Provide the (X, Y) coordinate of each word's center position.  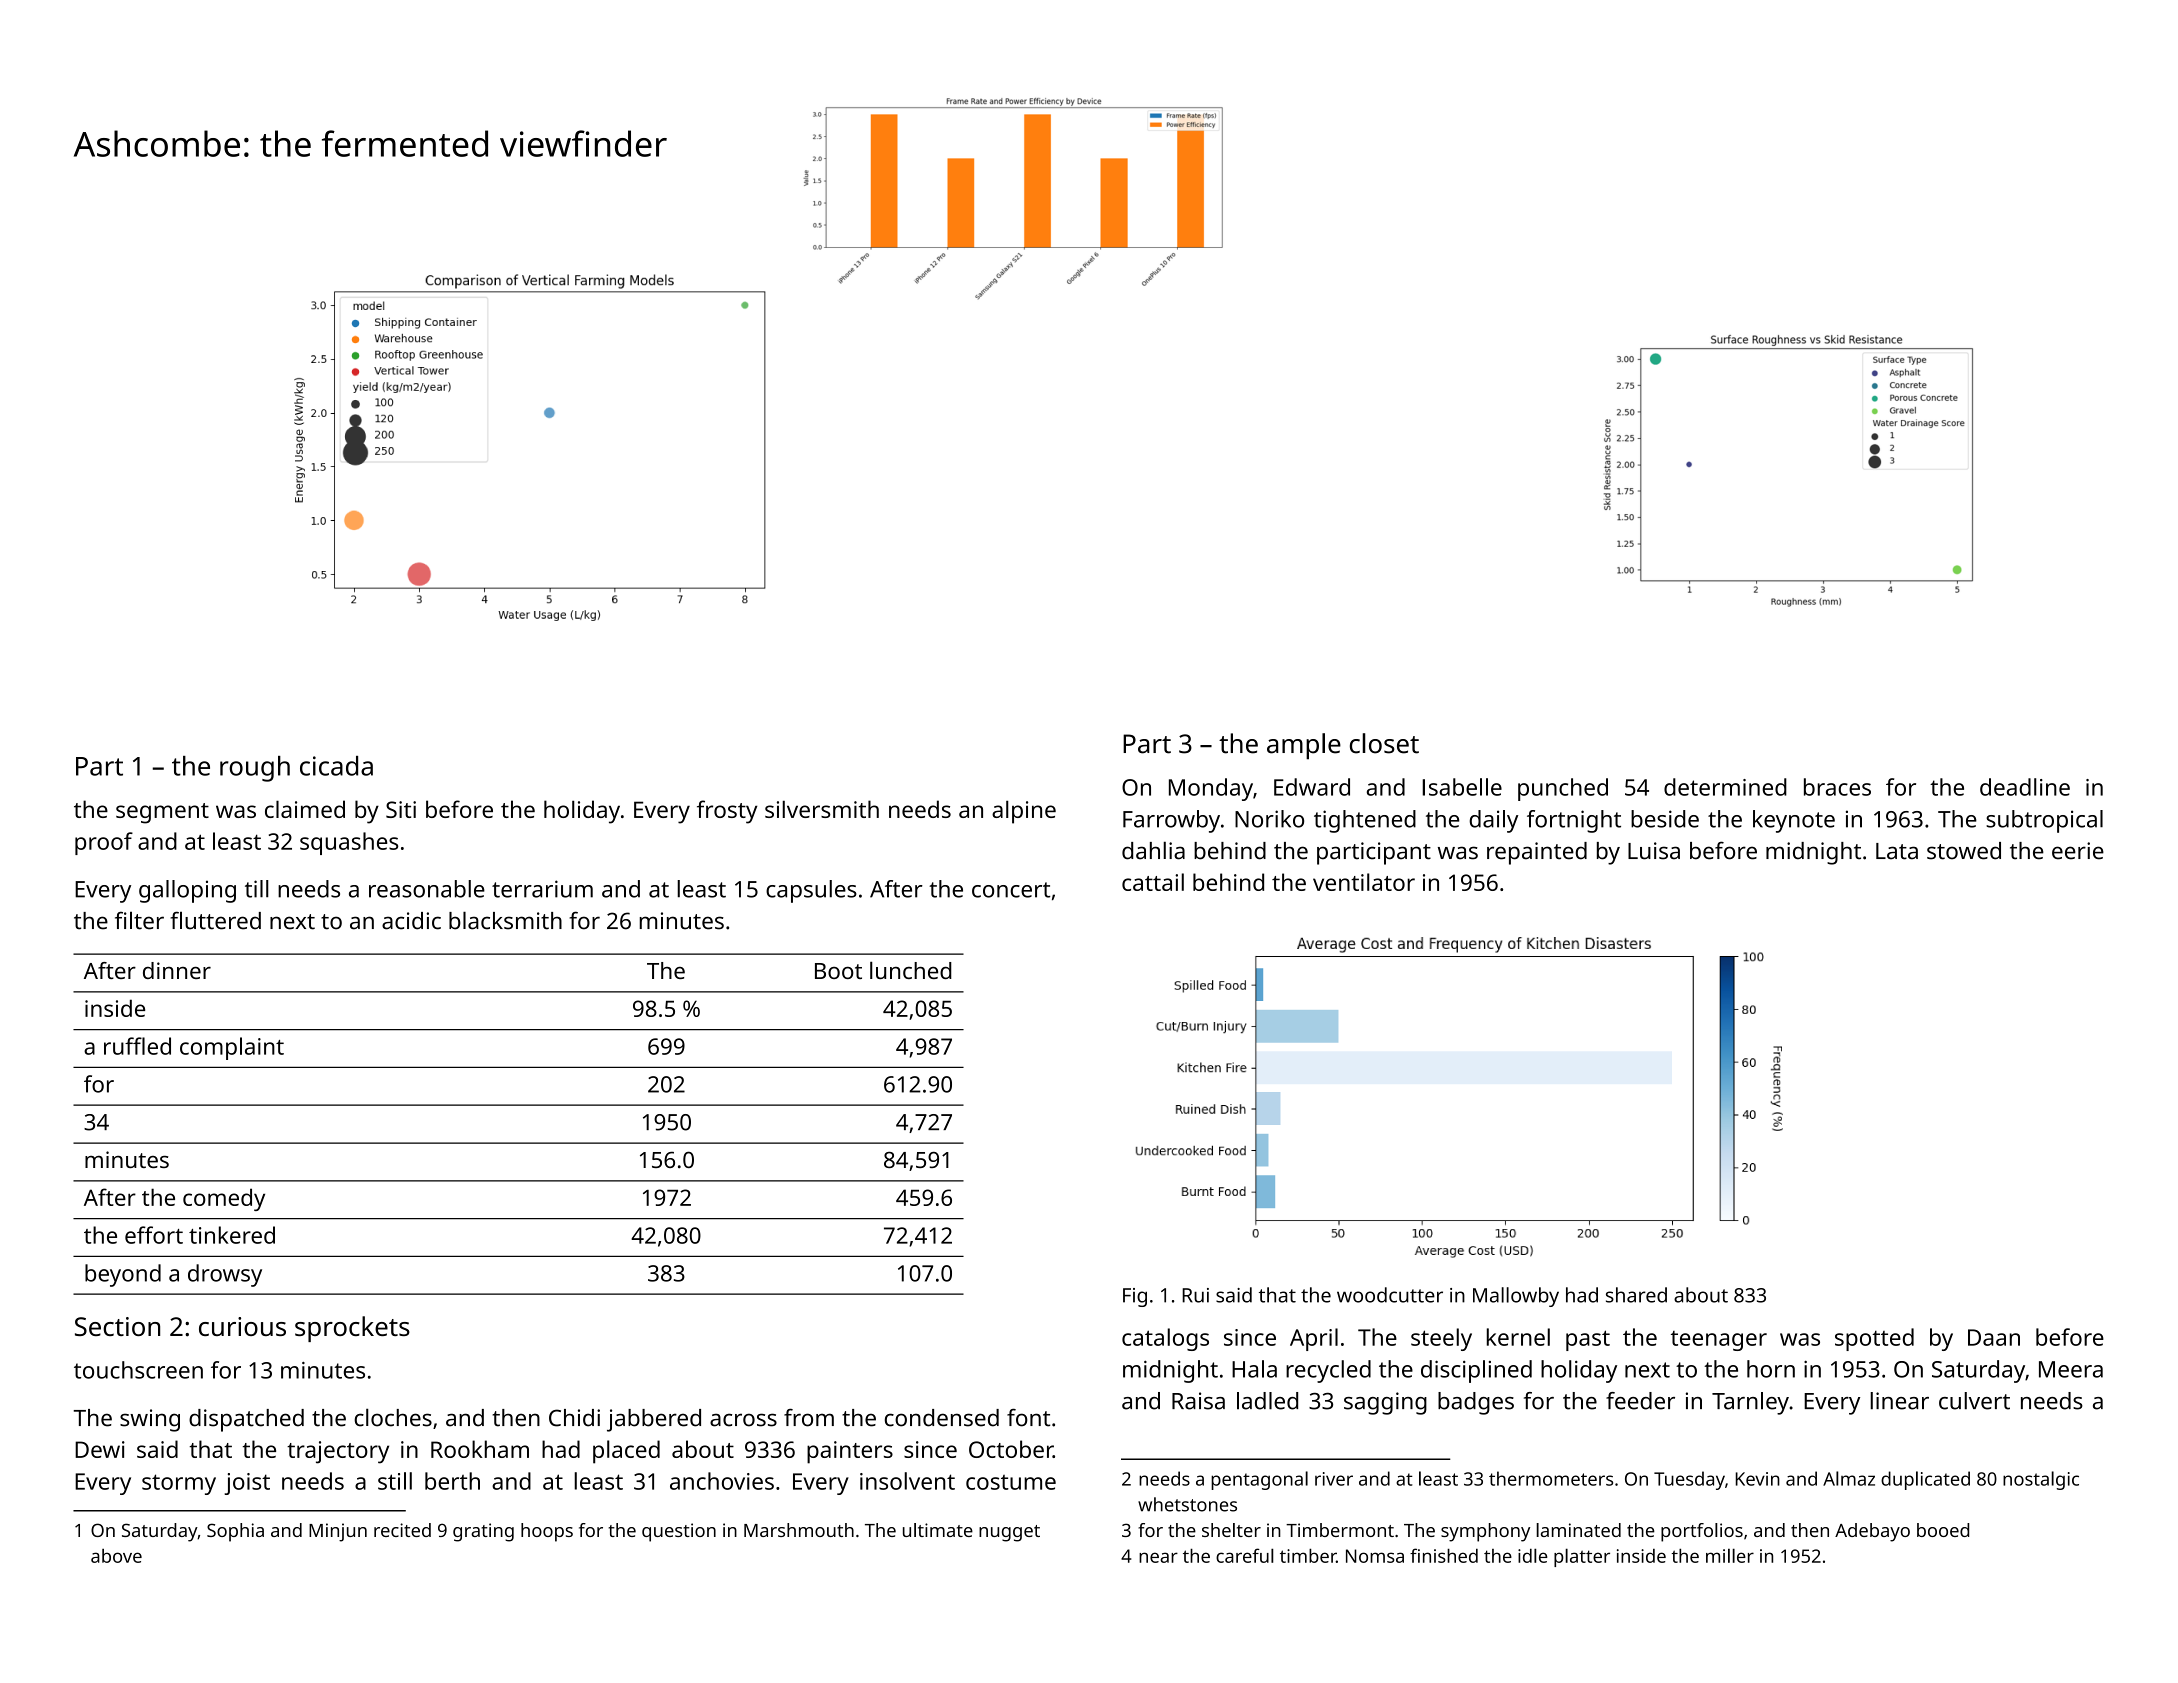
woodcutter (1390, 1295)
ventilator (1364, 882)
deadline (2025, 787)
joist (247, 1484)
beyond (123, 1275)
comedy (224, 1199)
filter (139, 920)
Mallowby (1516, 1297)
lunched (911, 970)
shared (1636, 1295)
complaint (232, 1048)
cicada (336, 766)
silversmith (822, 809)
